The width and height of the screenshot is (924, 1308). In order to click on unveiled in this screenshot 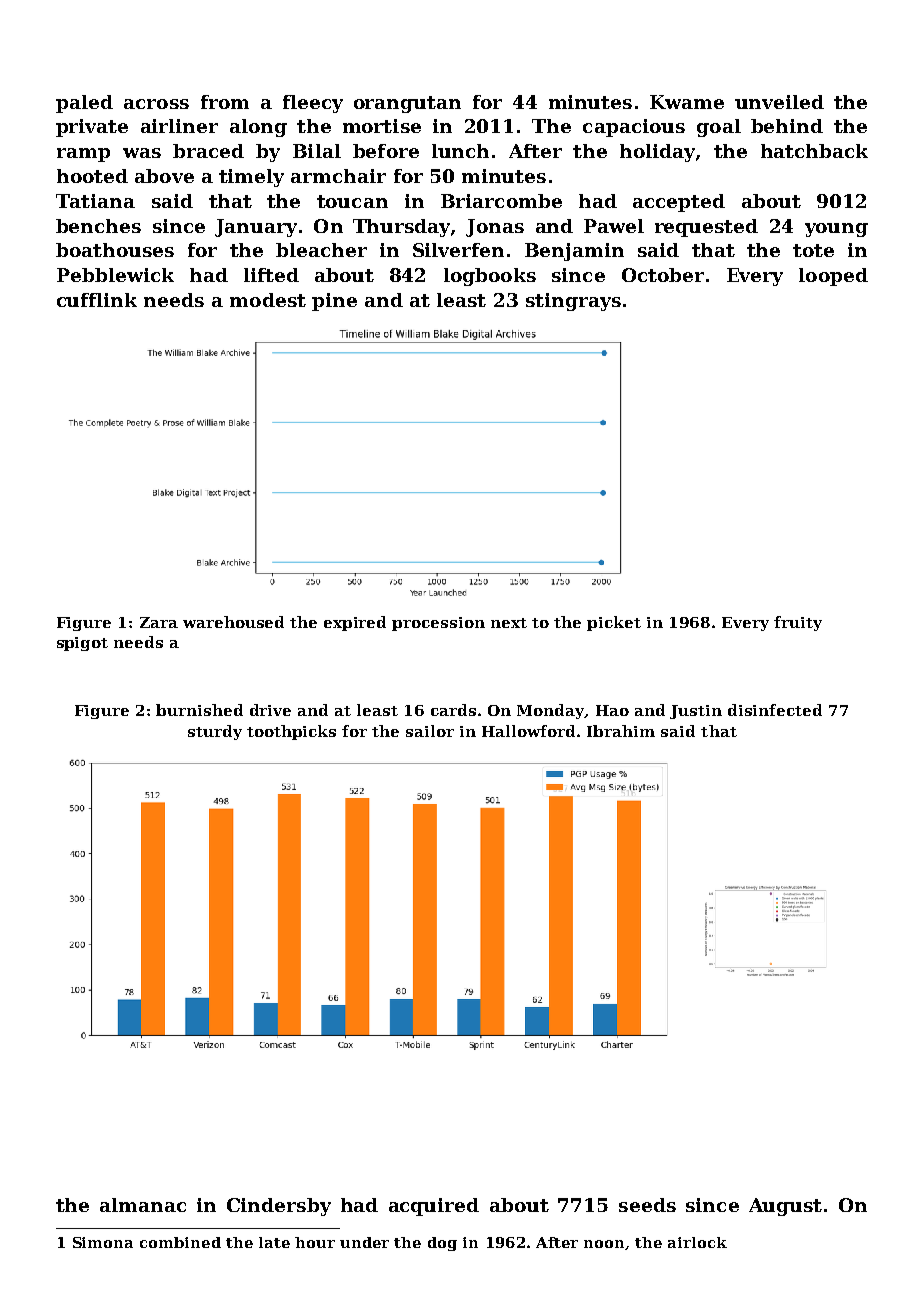, I will do `click(779, 102)`.
